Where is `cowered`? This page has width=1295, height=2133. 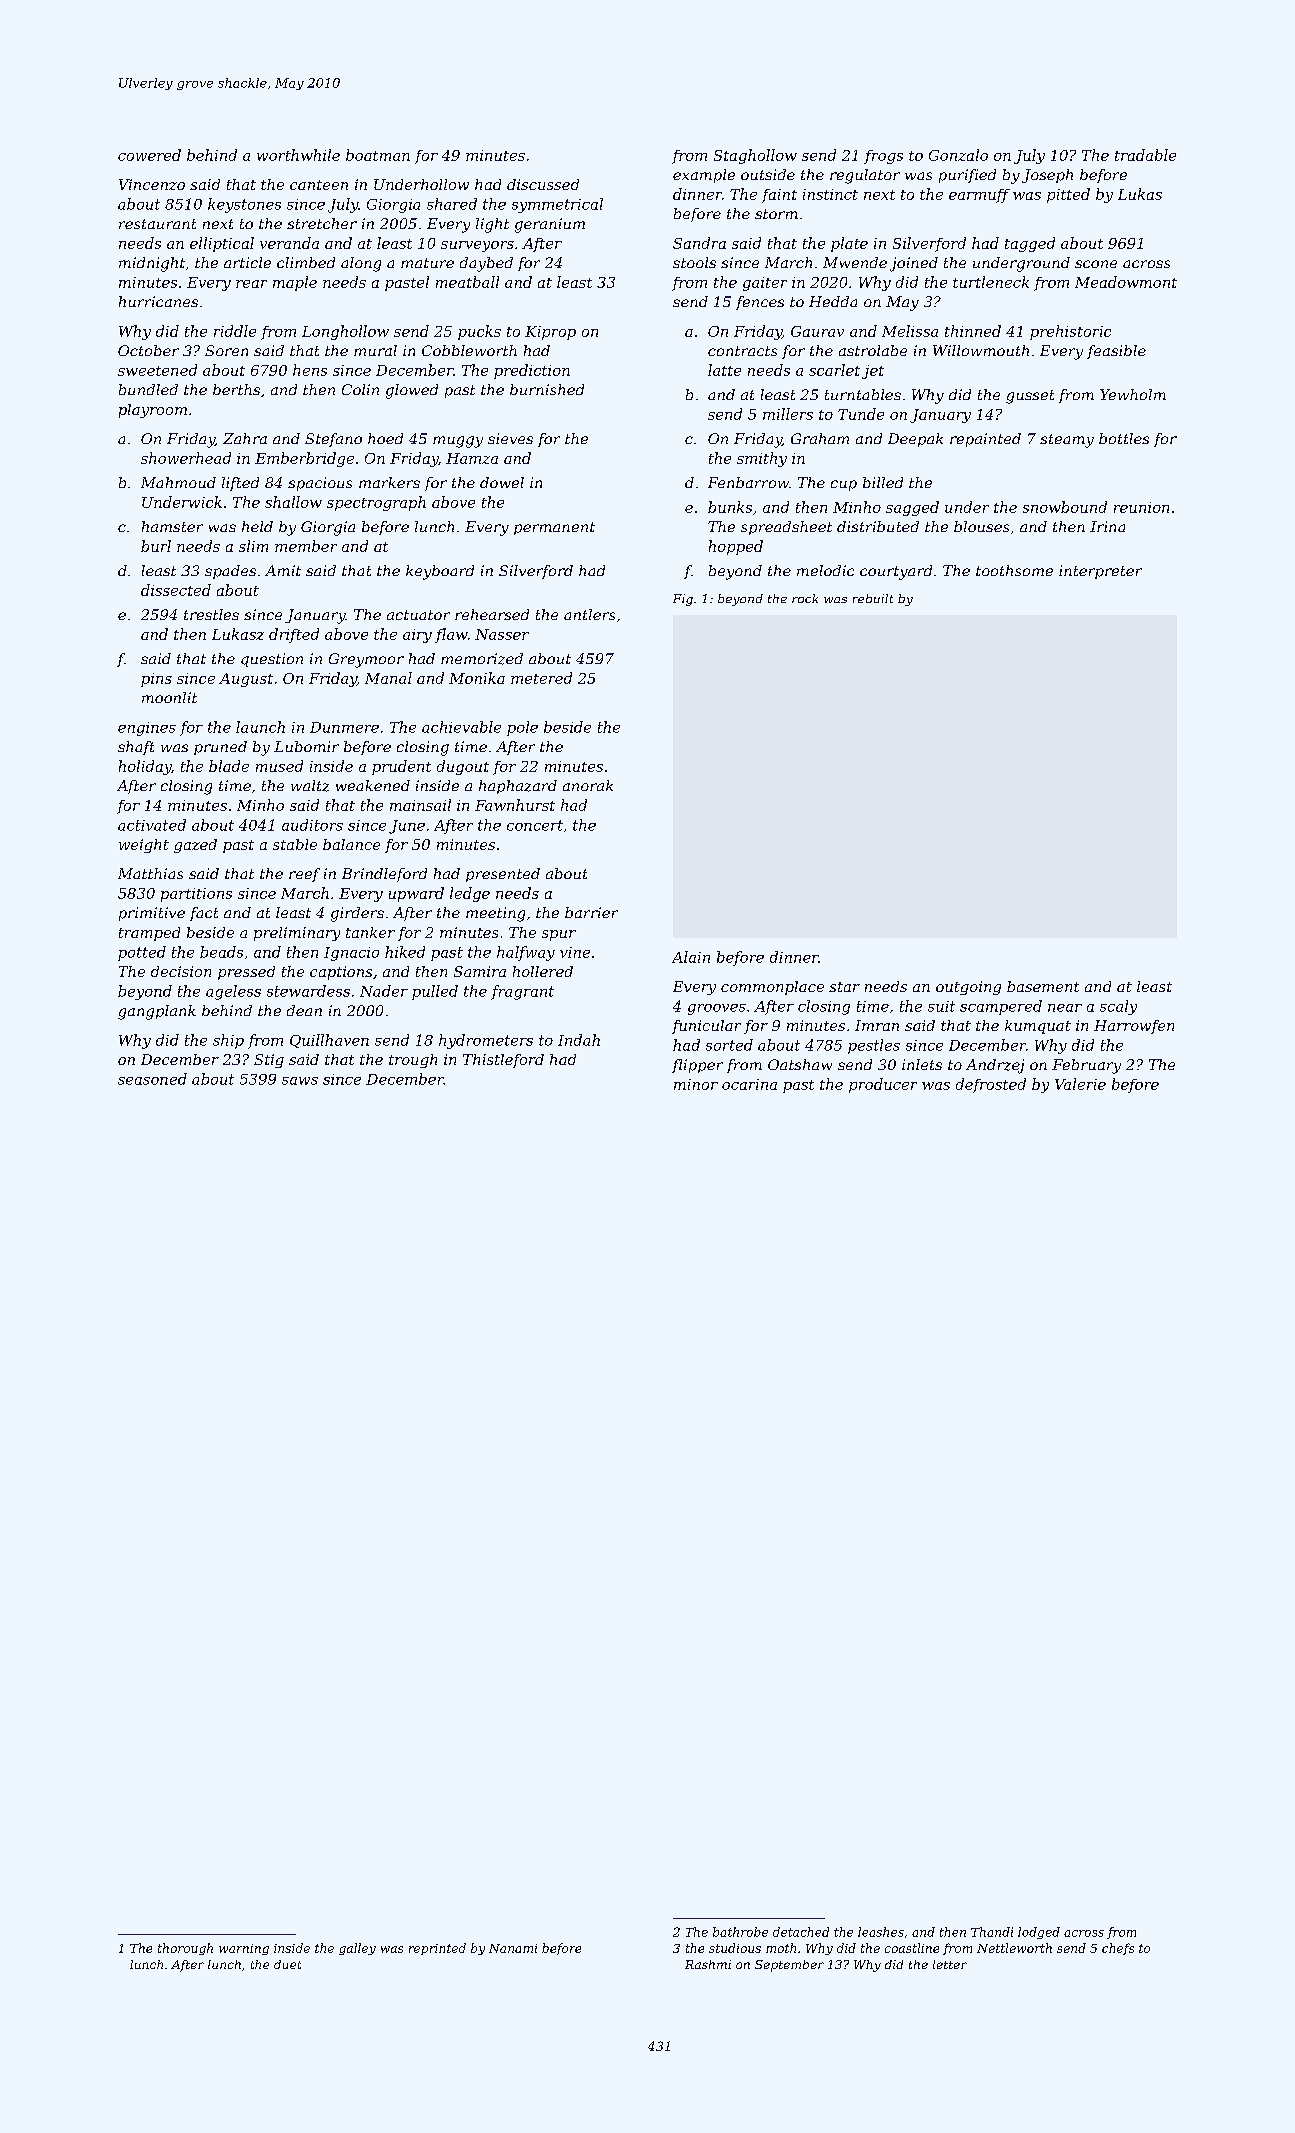
cowered is located at coordinates (149, 155).
